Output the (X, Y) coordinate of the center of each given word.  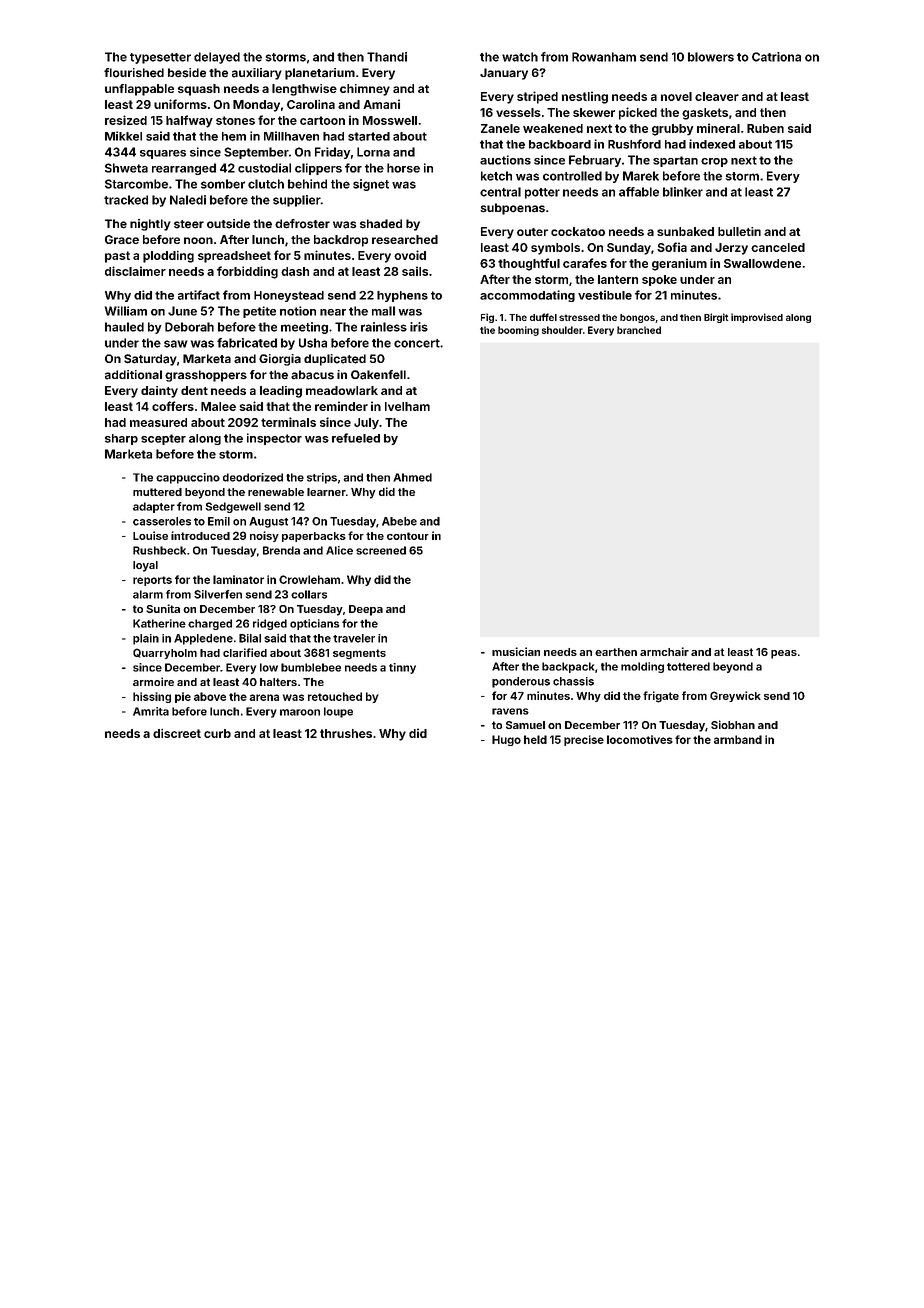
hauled (124, 327)
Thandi (387, 57)
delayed (217, 58)
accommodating (527, 296)
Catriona (776, 57)
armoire (153, 681)
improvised (757, 318)
